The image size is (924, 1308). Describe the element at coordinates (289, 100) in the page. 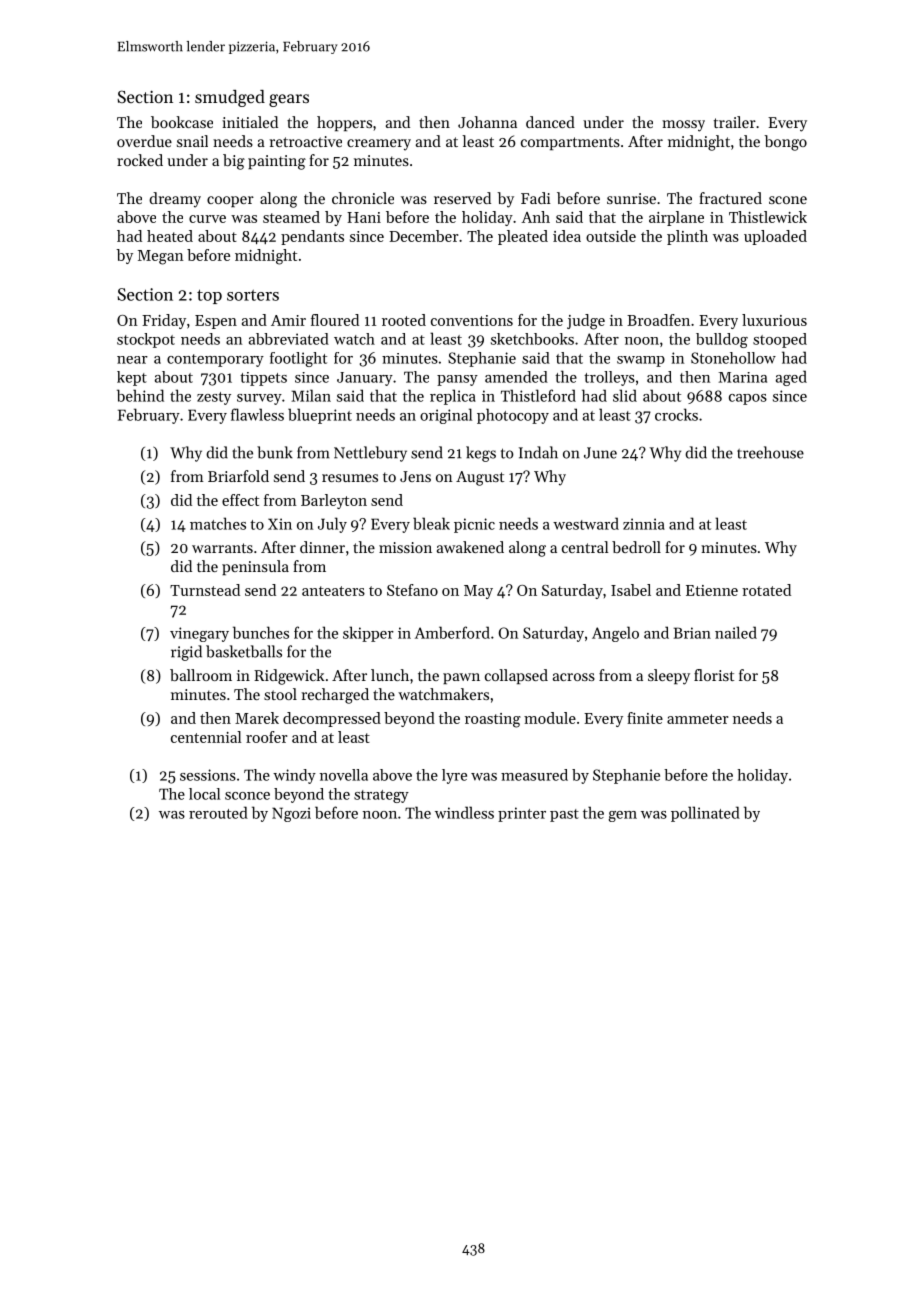

I see `gears` at that location.
